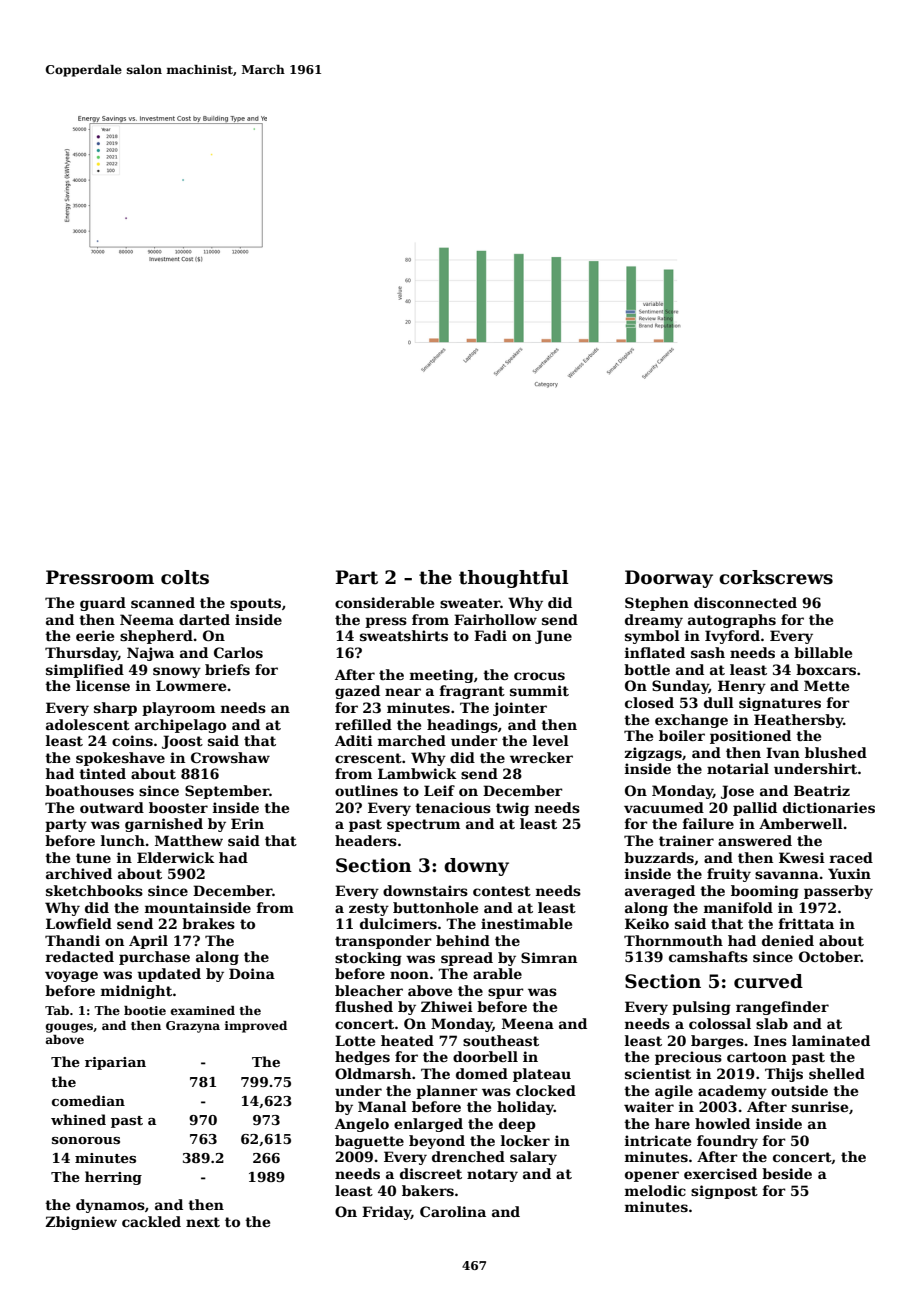 The width and height of the page is (924, 1308). Describe the element at coordinates (93, 858) in the page. I see `tune` at that location.
